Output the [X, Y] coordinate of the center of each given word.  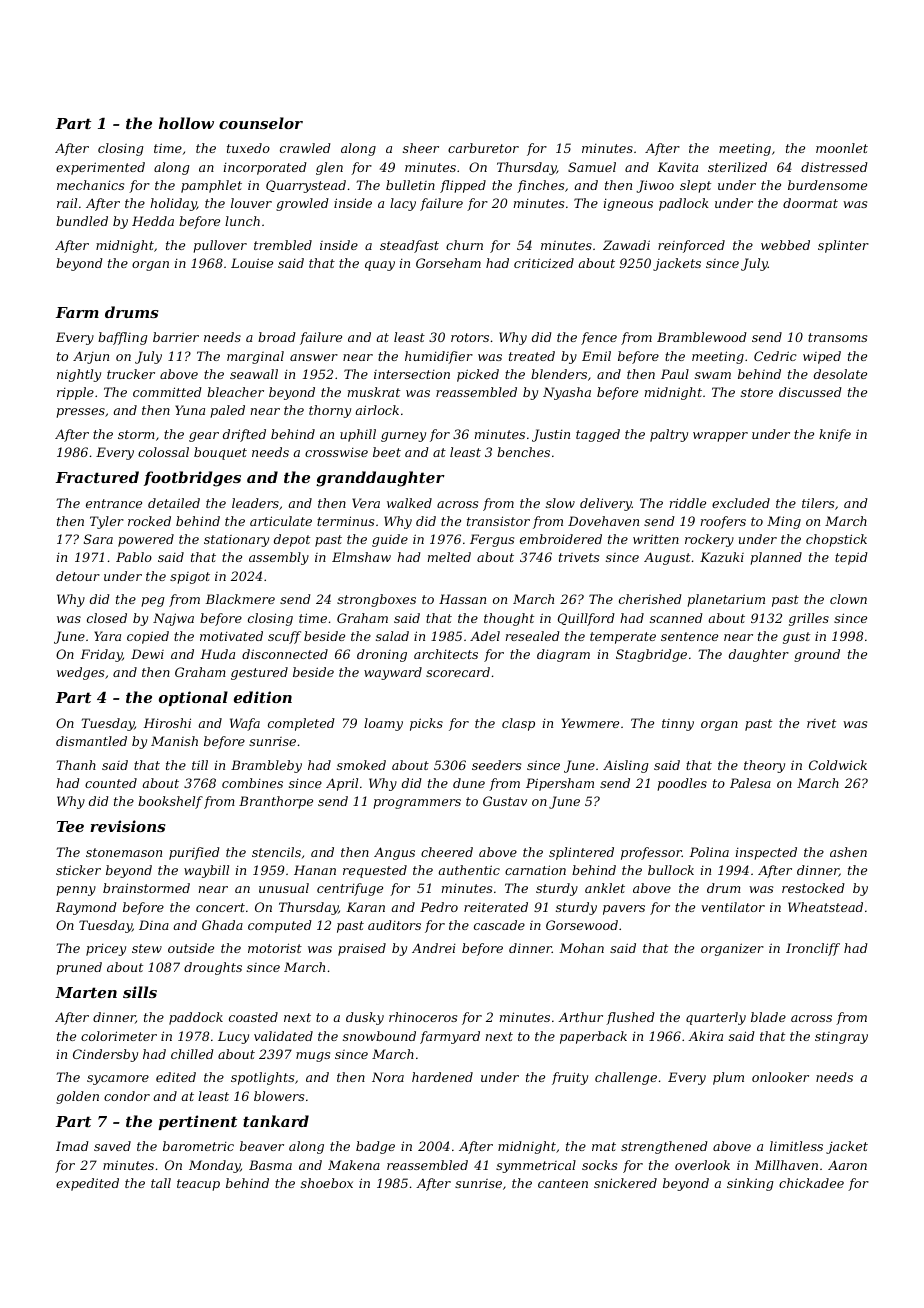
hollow [186, 123]
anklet [605, 888]
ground [817, 655]
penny [76, 891]
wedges [80, 673]
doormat [810, 203]
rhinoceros [423, 1017]
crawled [305, 148]
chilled [192, 1054]
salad [392, 636]
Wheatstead [825, 907]
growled [302, 204]
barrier [176, 337]
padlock [684, 204]
